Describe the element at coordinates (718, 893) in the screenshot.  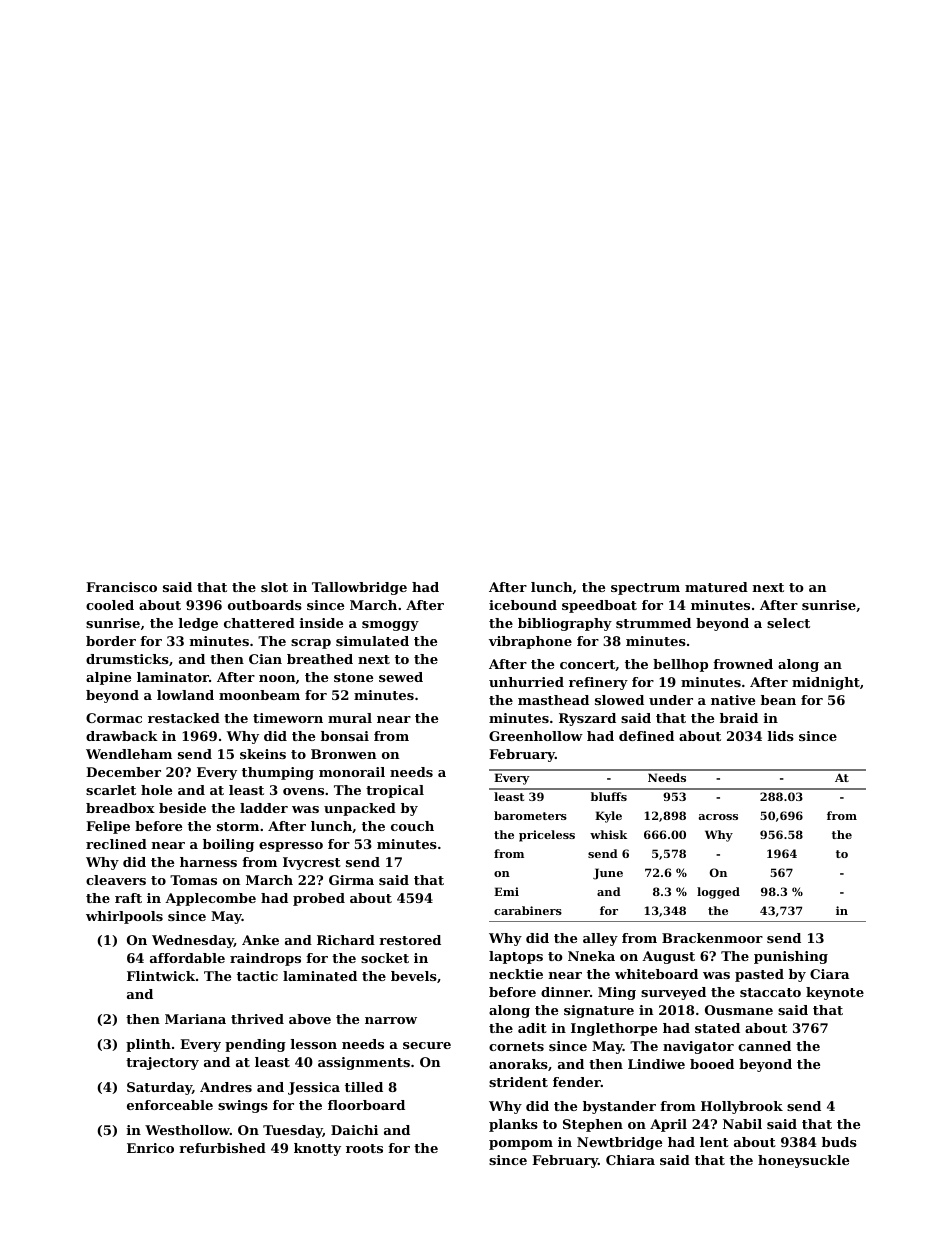
I see `logged` at that location.
